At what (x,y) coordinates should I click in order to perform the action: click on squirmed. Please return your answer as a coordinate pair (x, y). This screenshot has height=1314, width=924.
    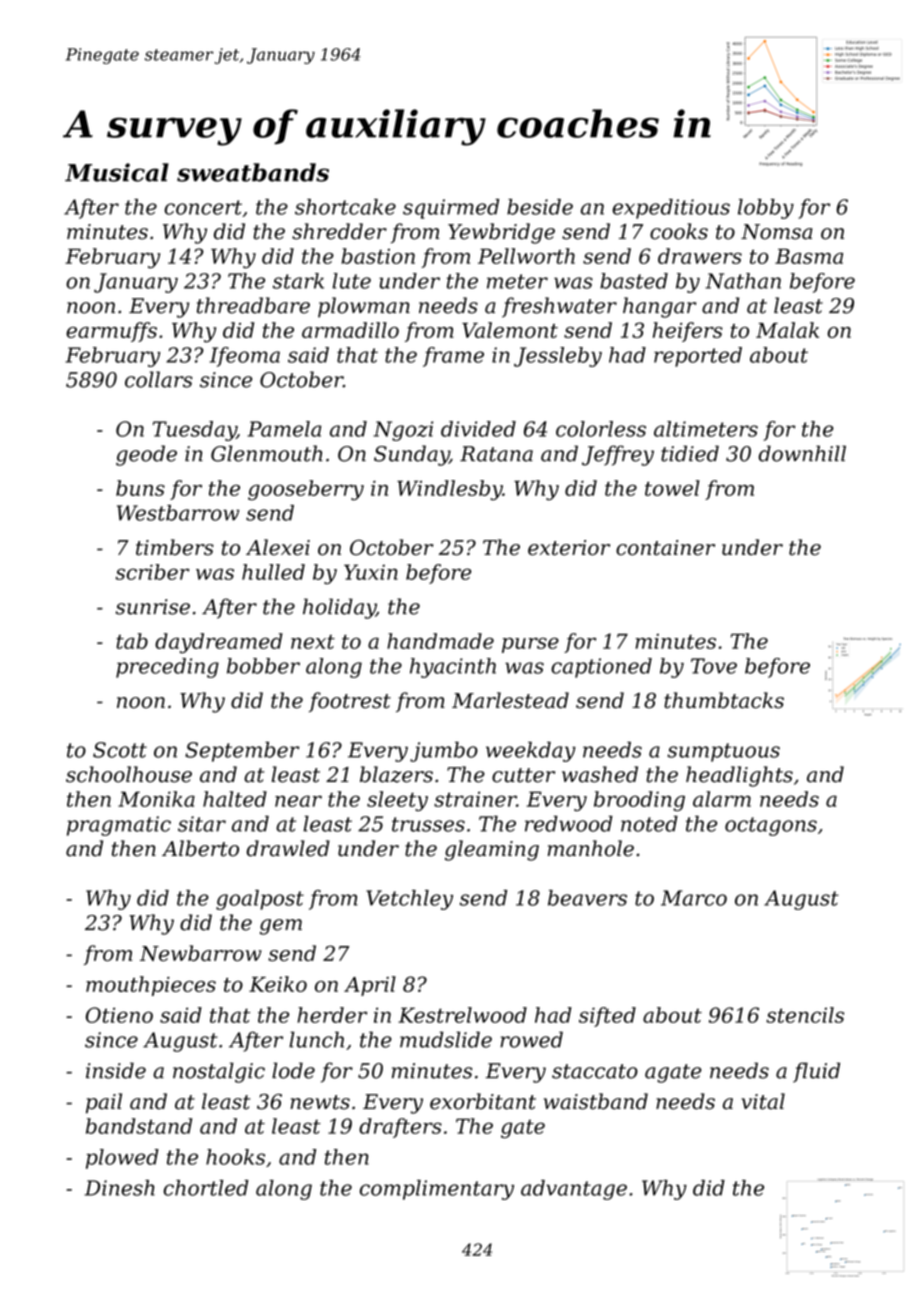
    Looking at the image, I should click on (451, 209).
